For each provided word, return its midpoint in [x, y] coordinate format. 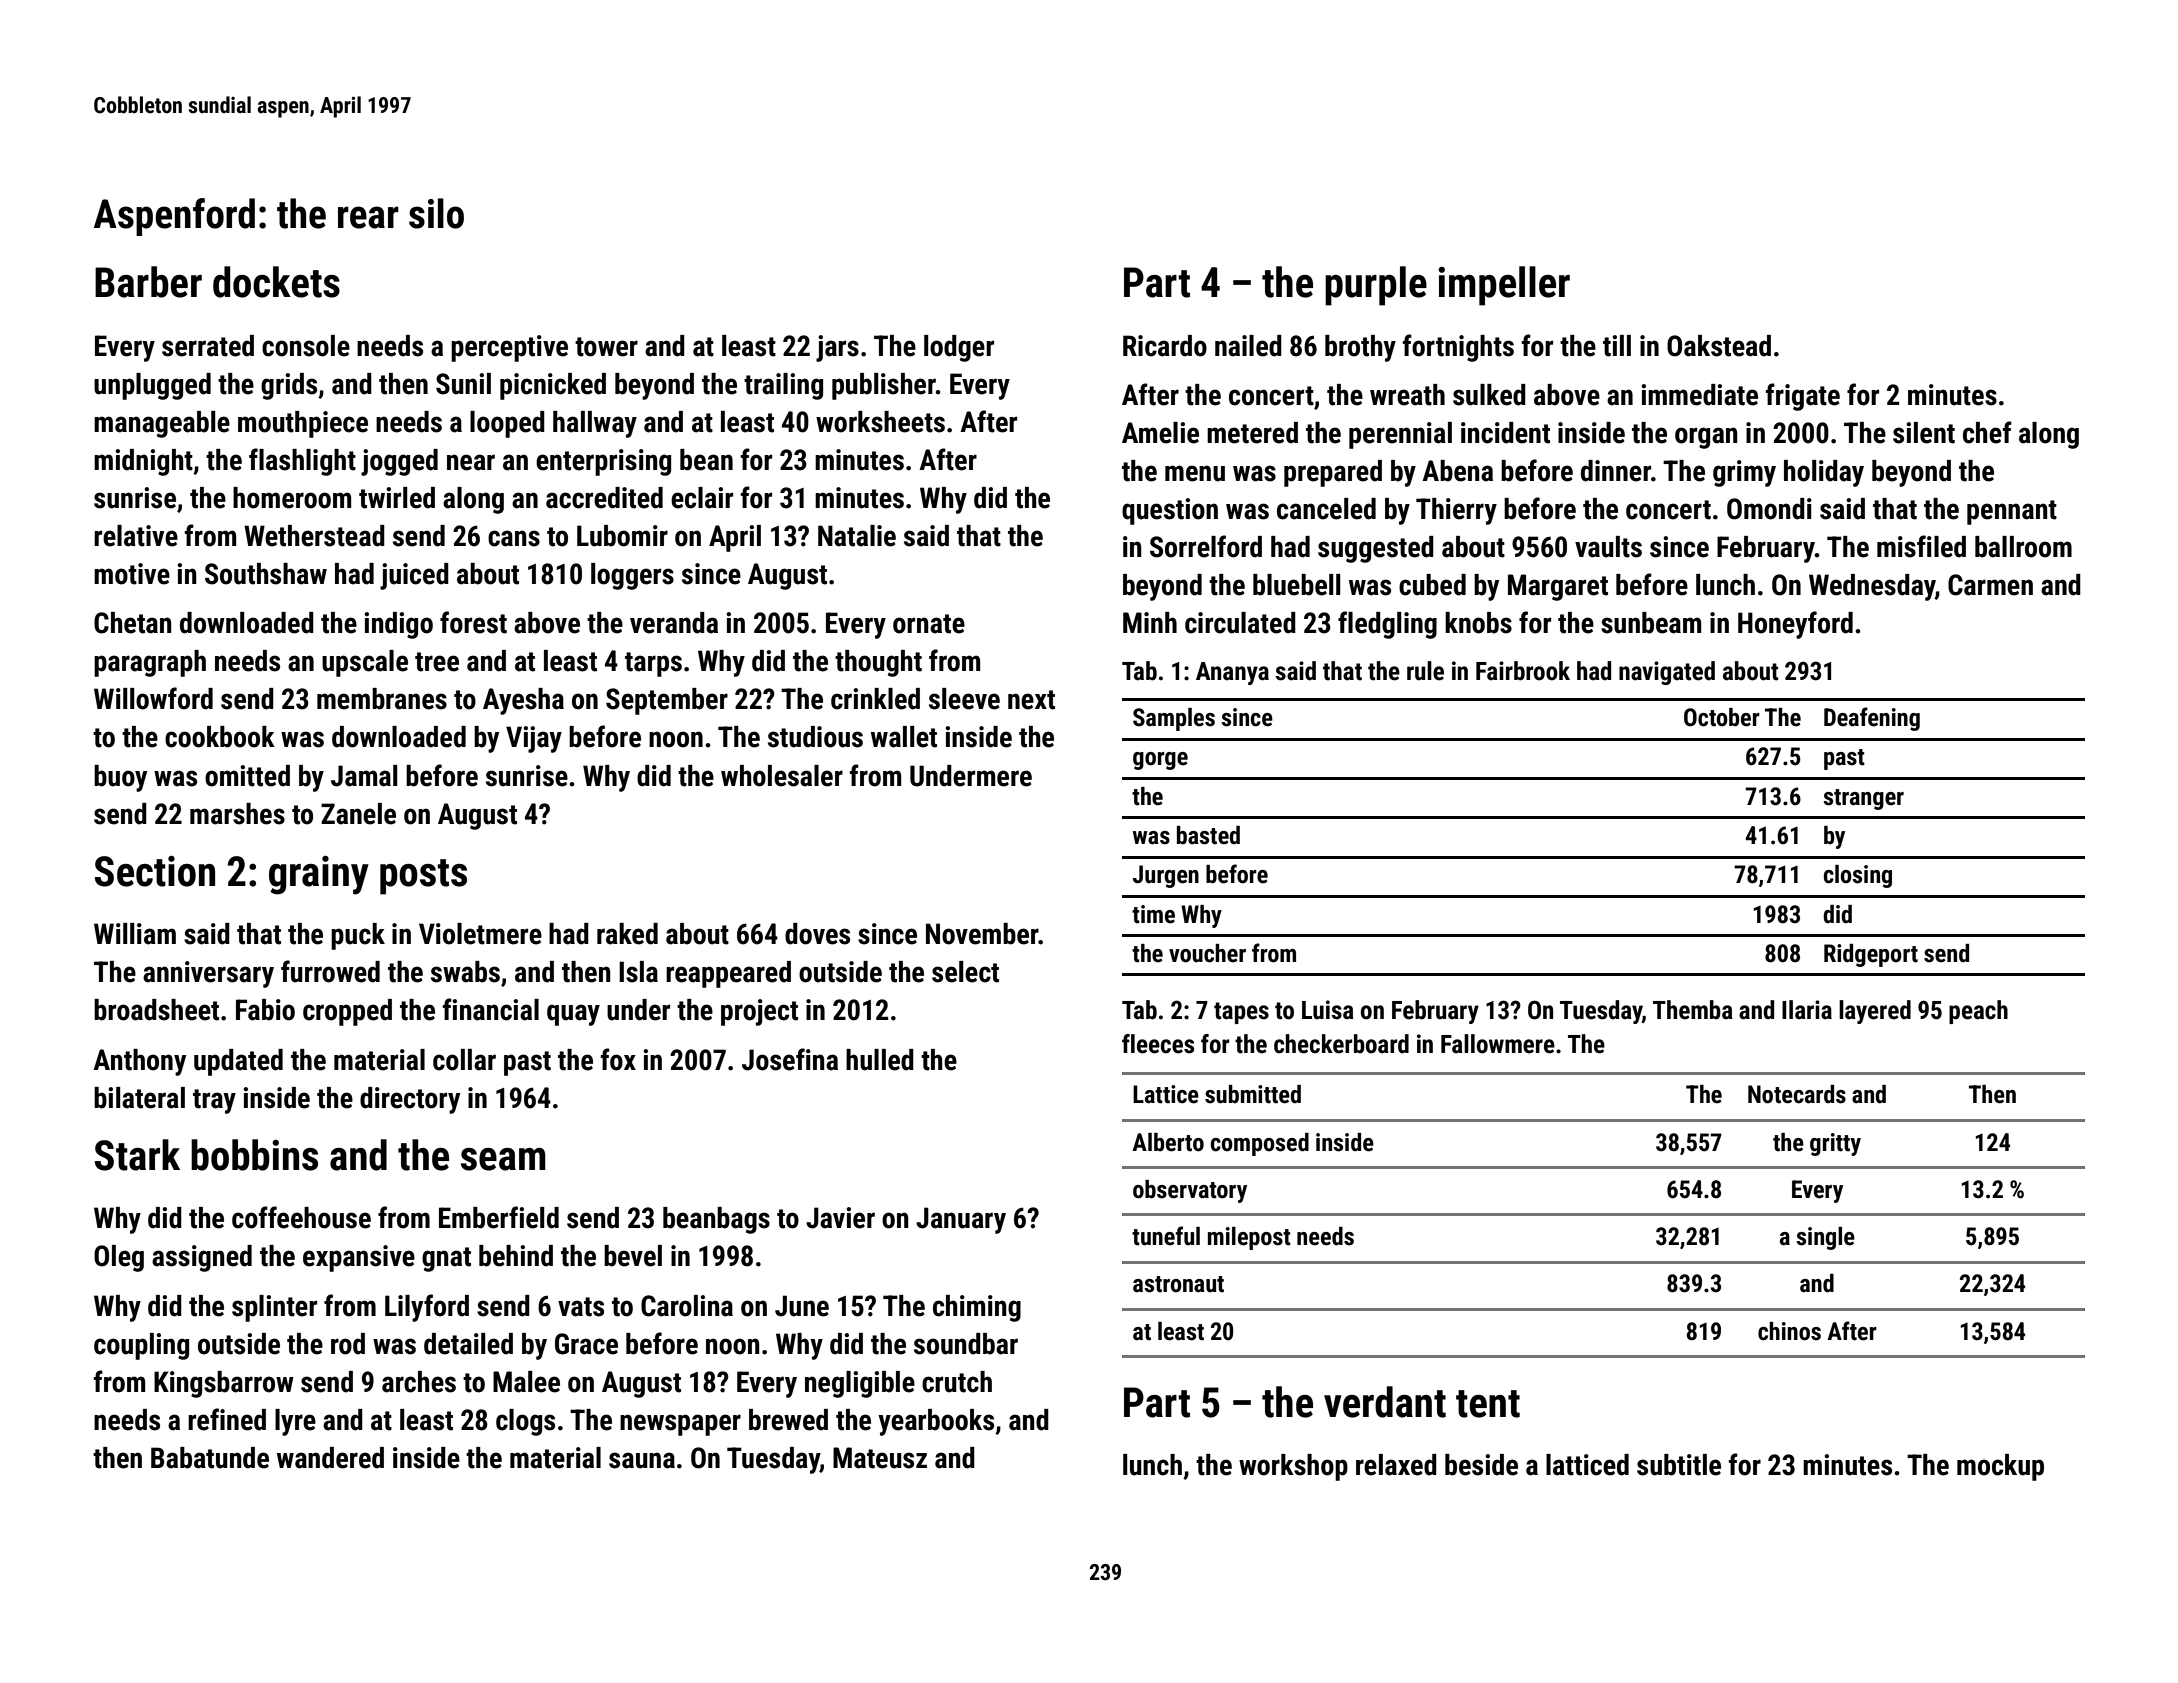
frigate [1802, 397]
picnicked [553, 386]
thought [878, 663]
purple [1376, 286]
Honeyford [1795, 625]
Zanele [358, 814]
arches [419, 1382]
